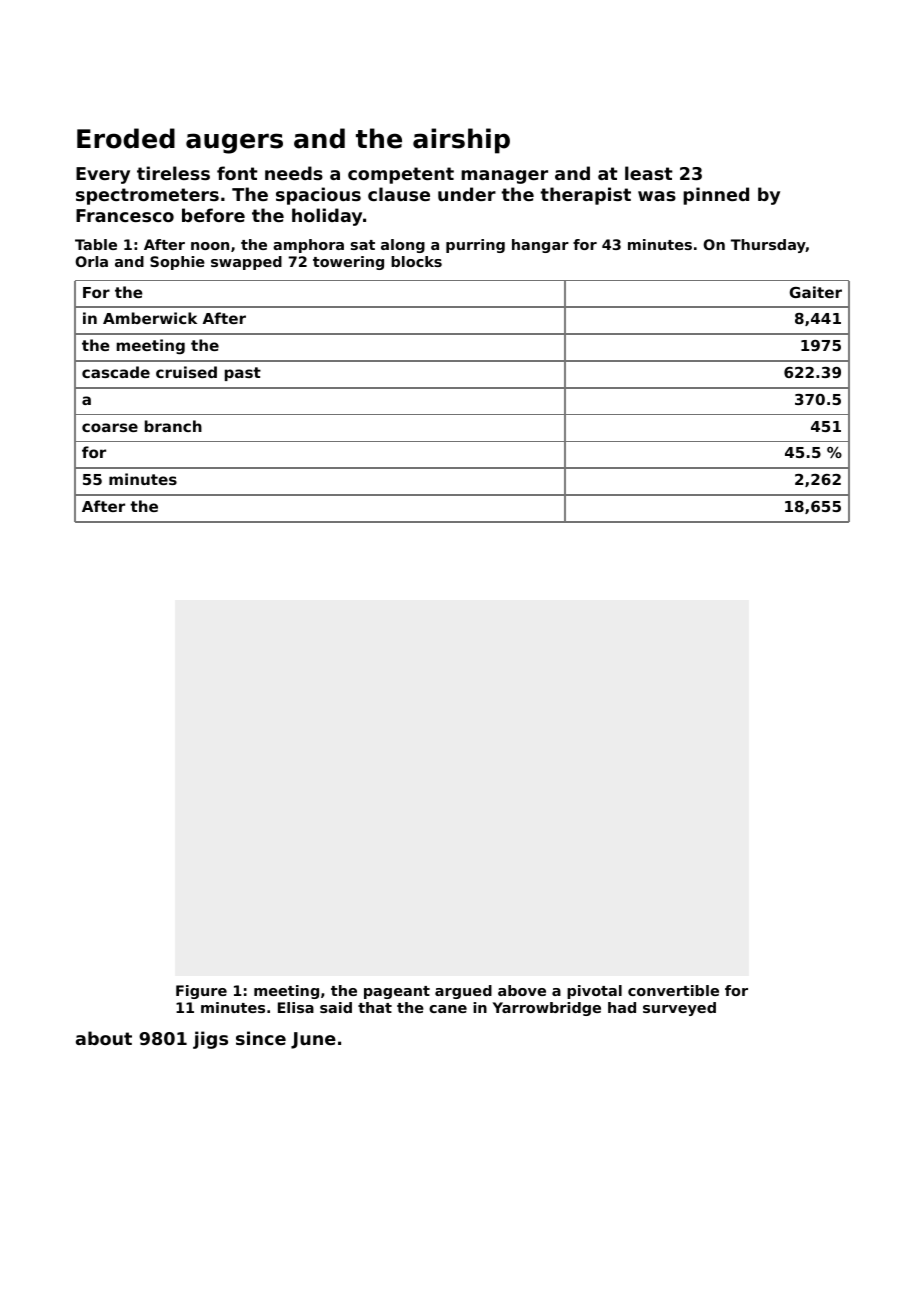 The height and width of the screenshot is (1311, 924). What do you see at coordinates (91, 261) in the screenshot?
I see `Orla` at bounding box center [91, 261].
